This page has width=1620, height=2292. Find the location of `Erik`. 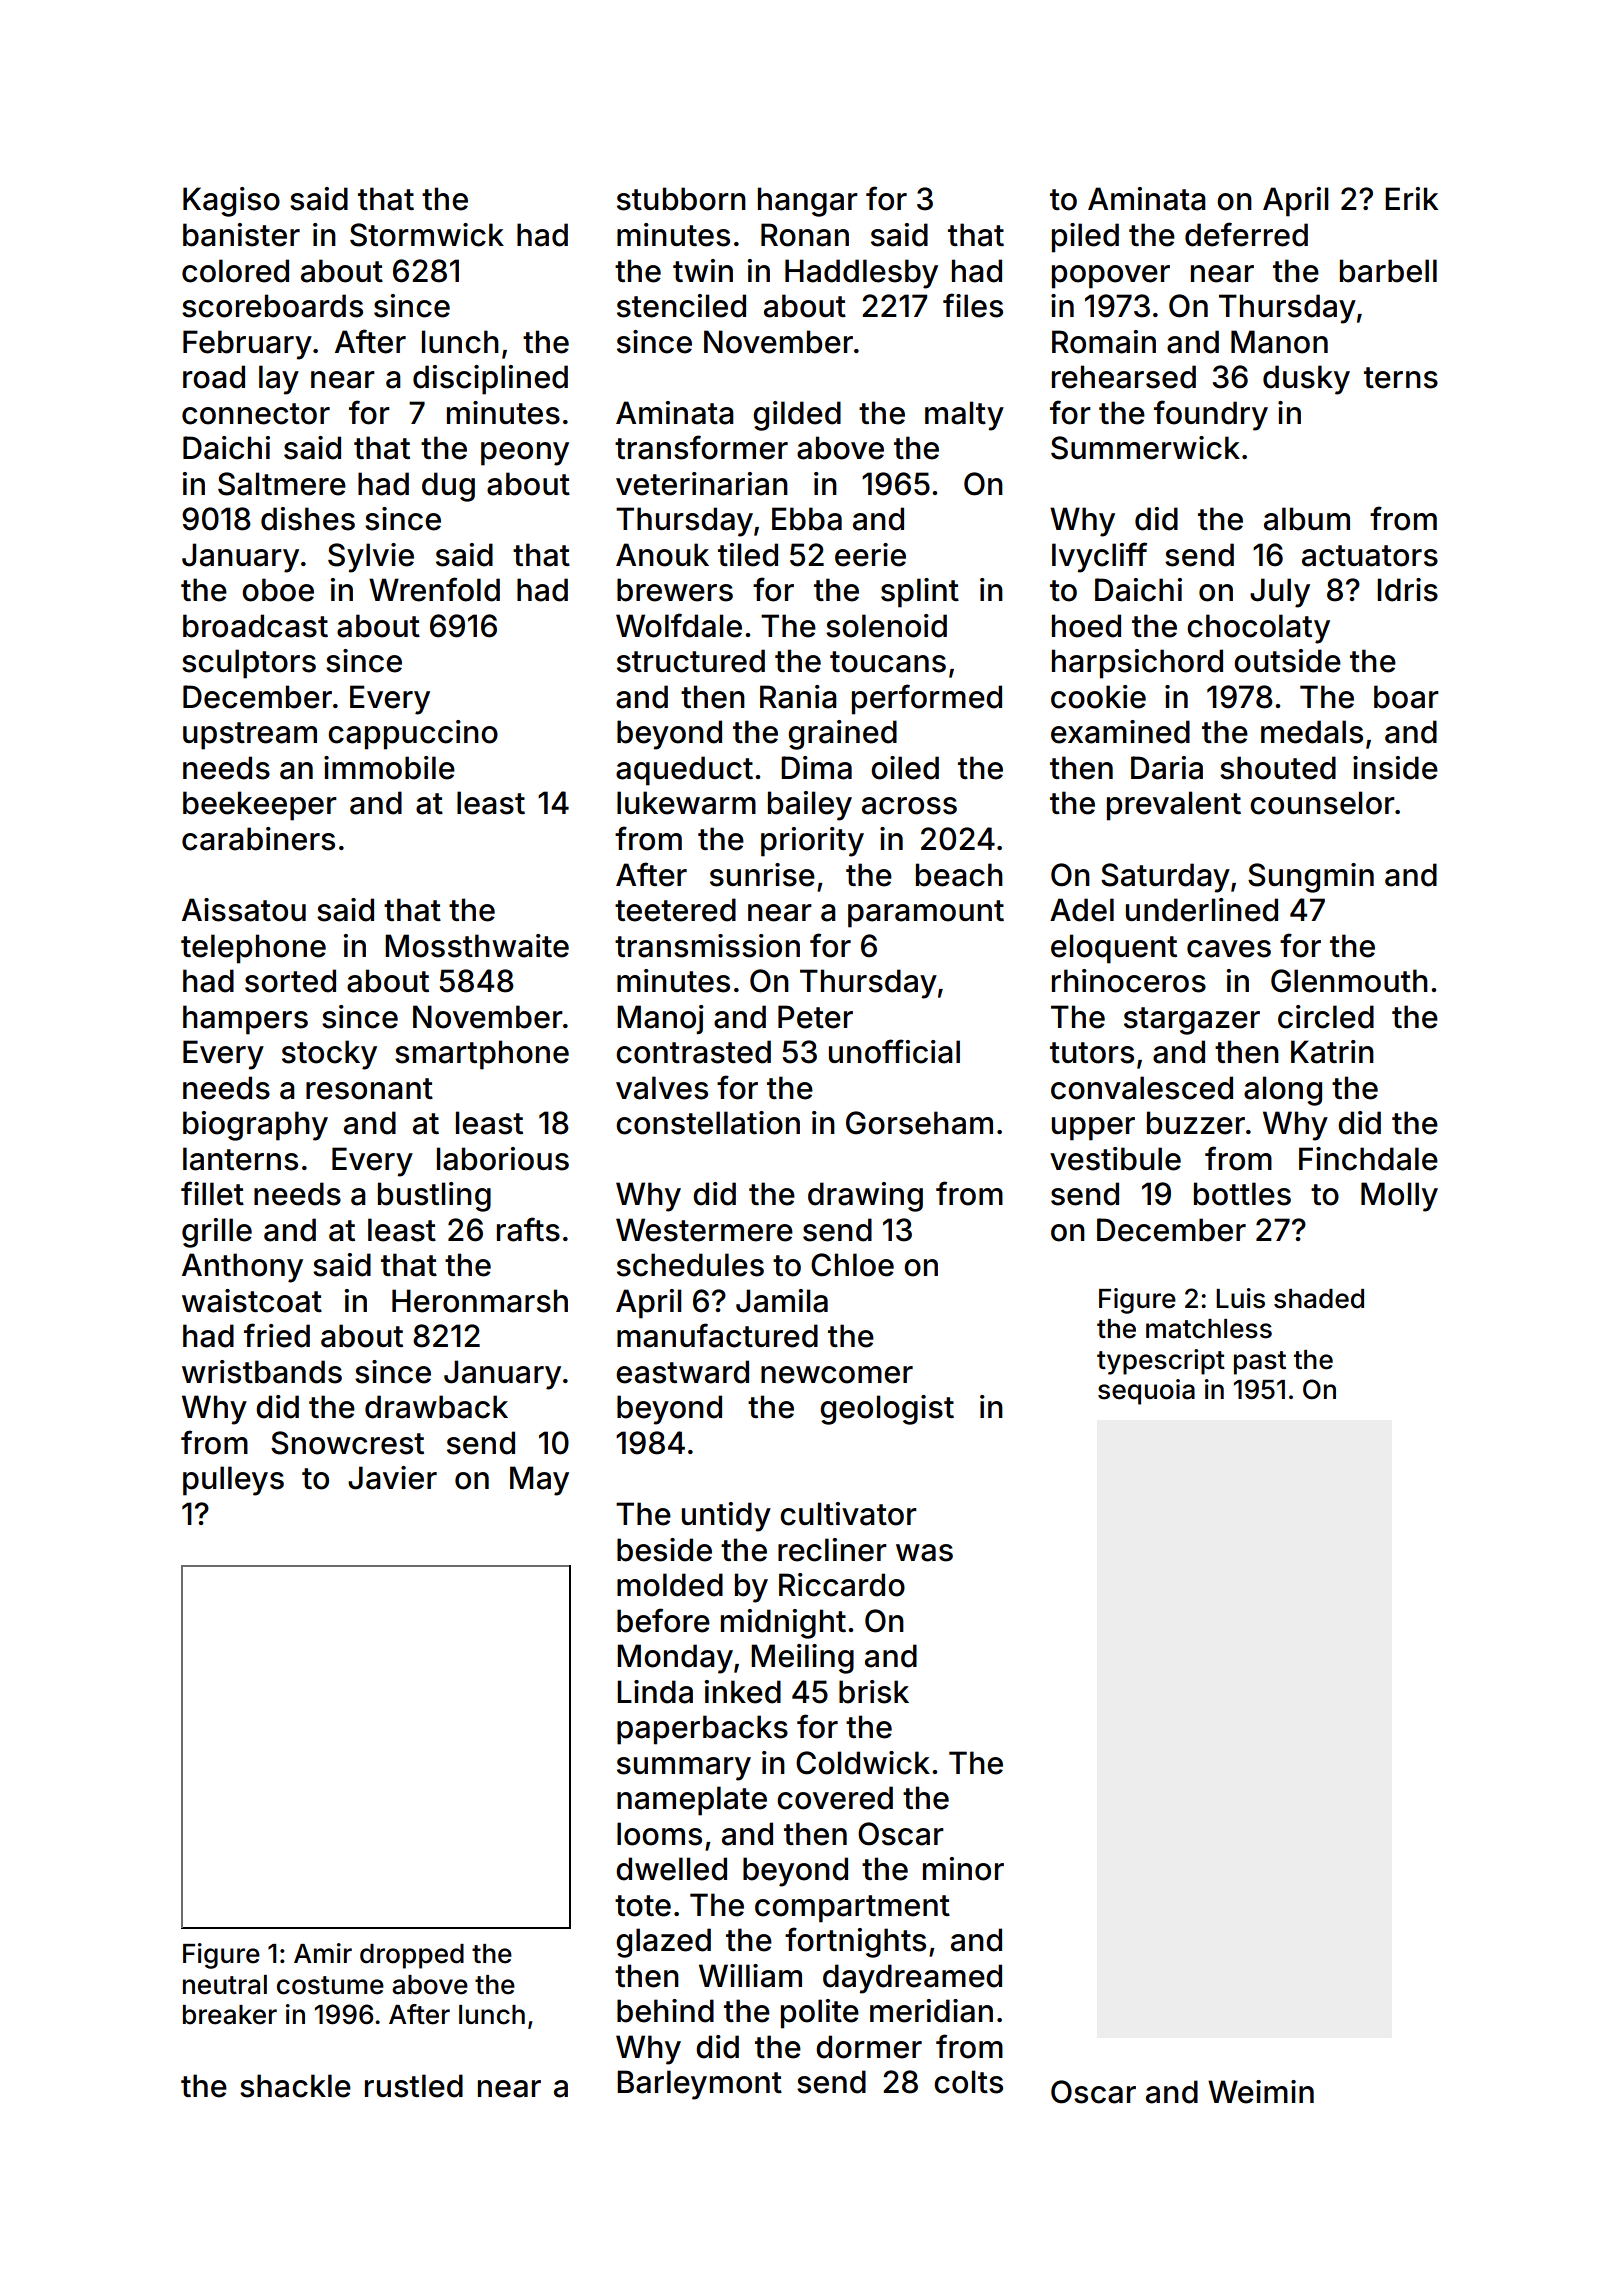

Erik is located at coordinates (1411, 198).
